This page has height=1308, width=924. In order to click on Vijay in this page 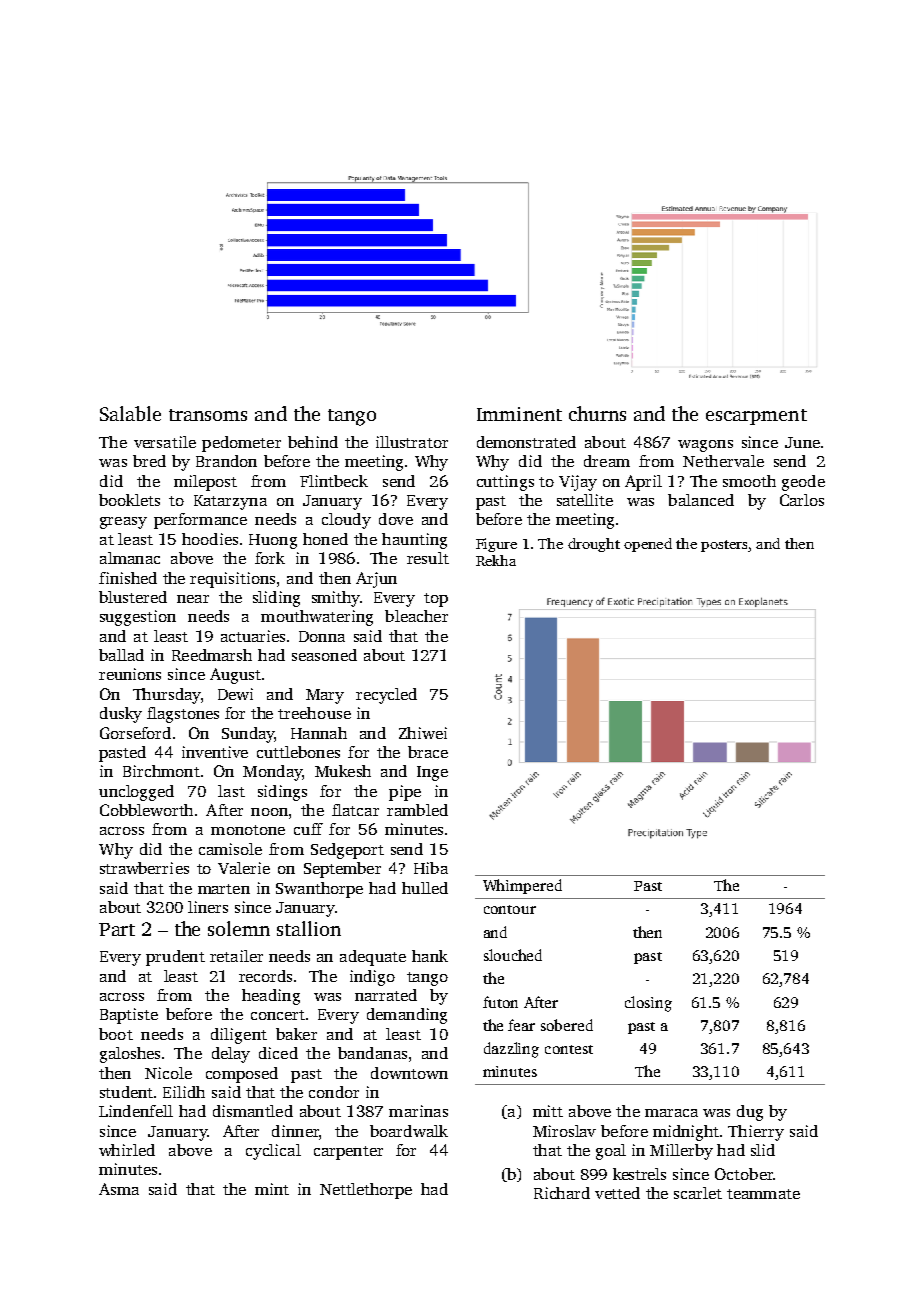, I will do `click(578, 483)`.
